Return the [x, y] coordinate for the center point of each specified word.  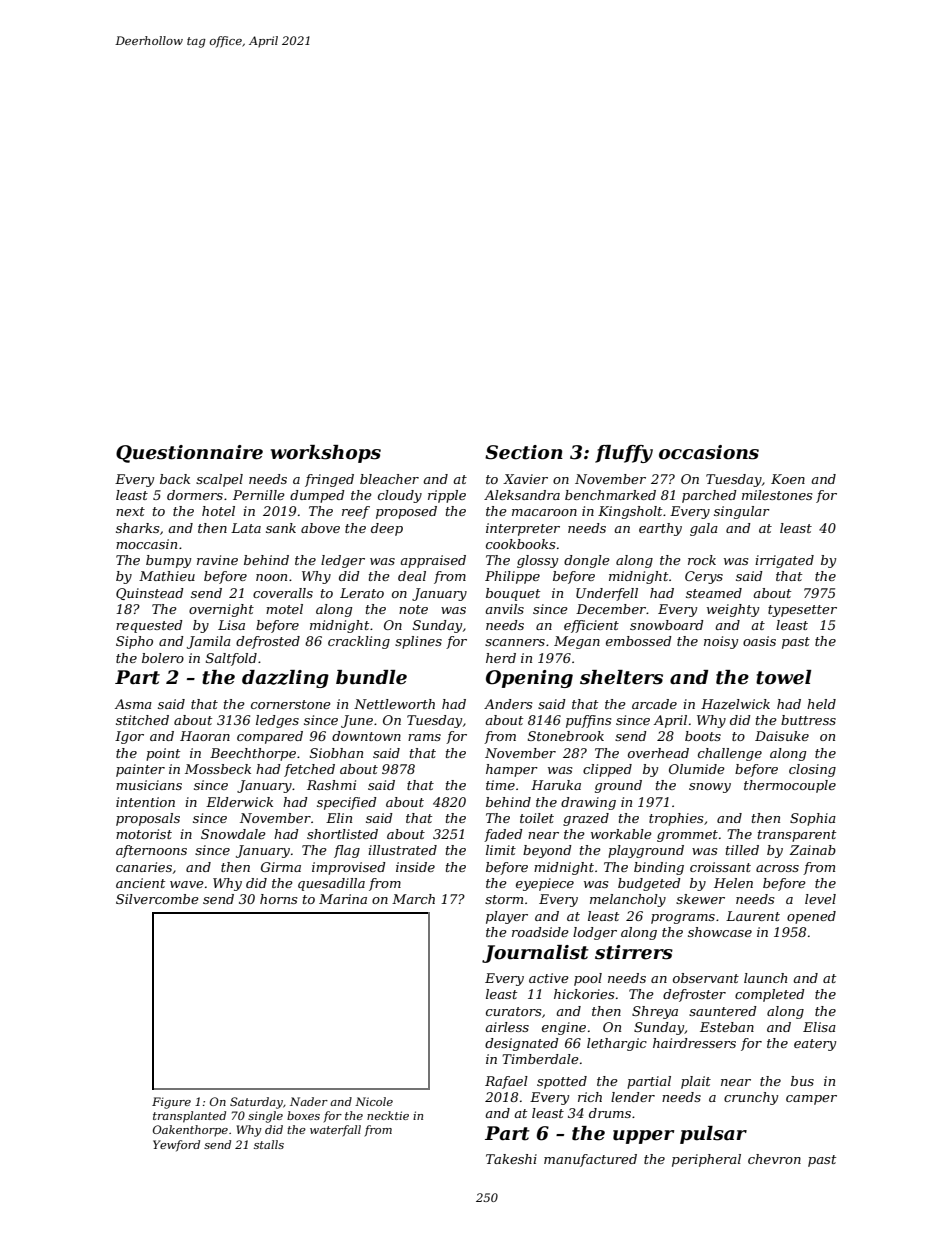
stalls [269, 1144]
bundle [371, 677]
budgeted [649, 884]
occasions [709, 452]
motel [284, 609]
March [413, 899]
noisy [721, 642]
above [320, 528]
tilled [742, 850]
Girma [281, 867]
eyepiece [545, 884]
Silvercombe [157, 899]
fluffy [624, 454]
